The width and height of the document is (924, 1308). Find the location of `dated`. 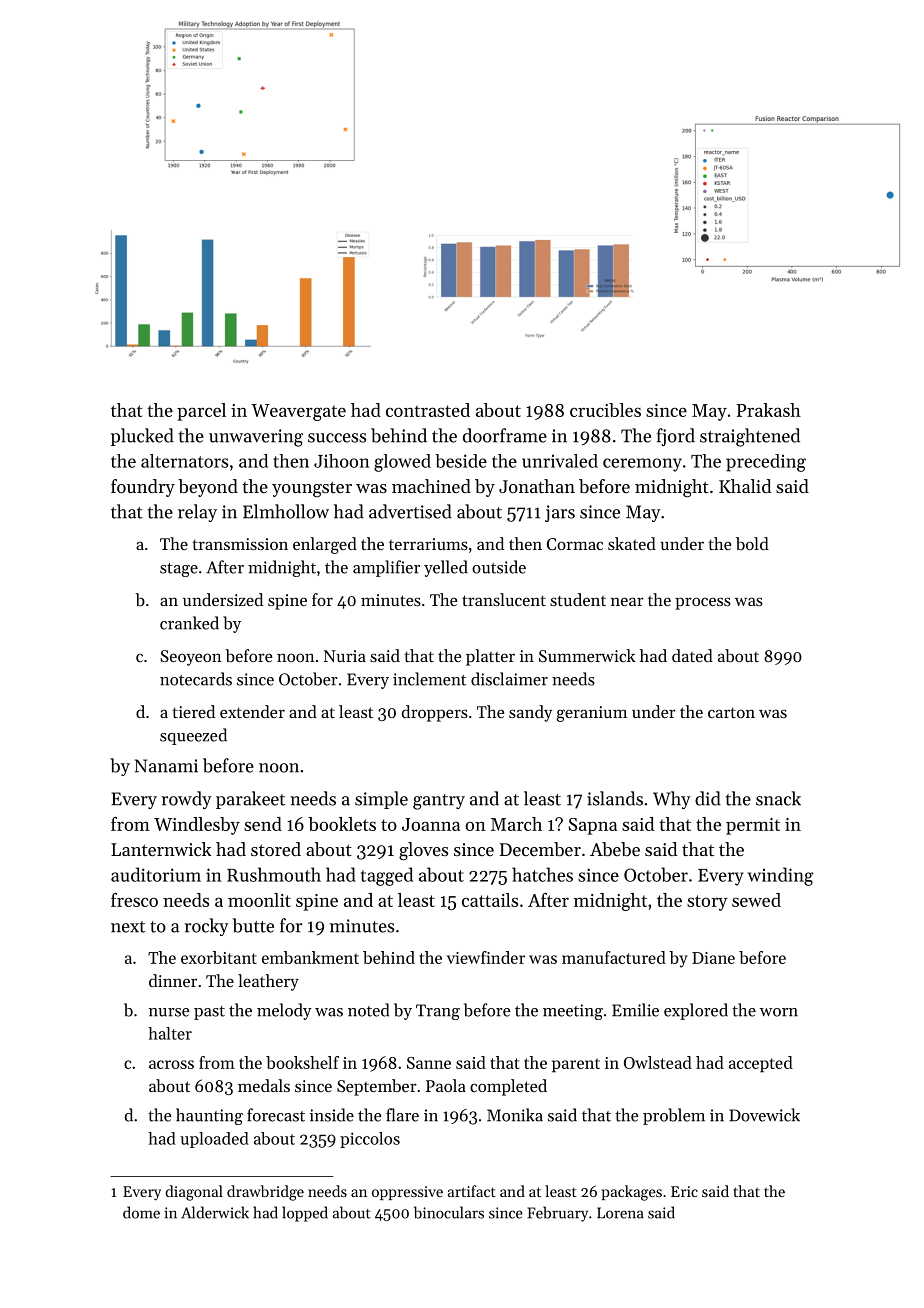

dated is located at coordinates (692, 655).
